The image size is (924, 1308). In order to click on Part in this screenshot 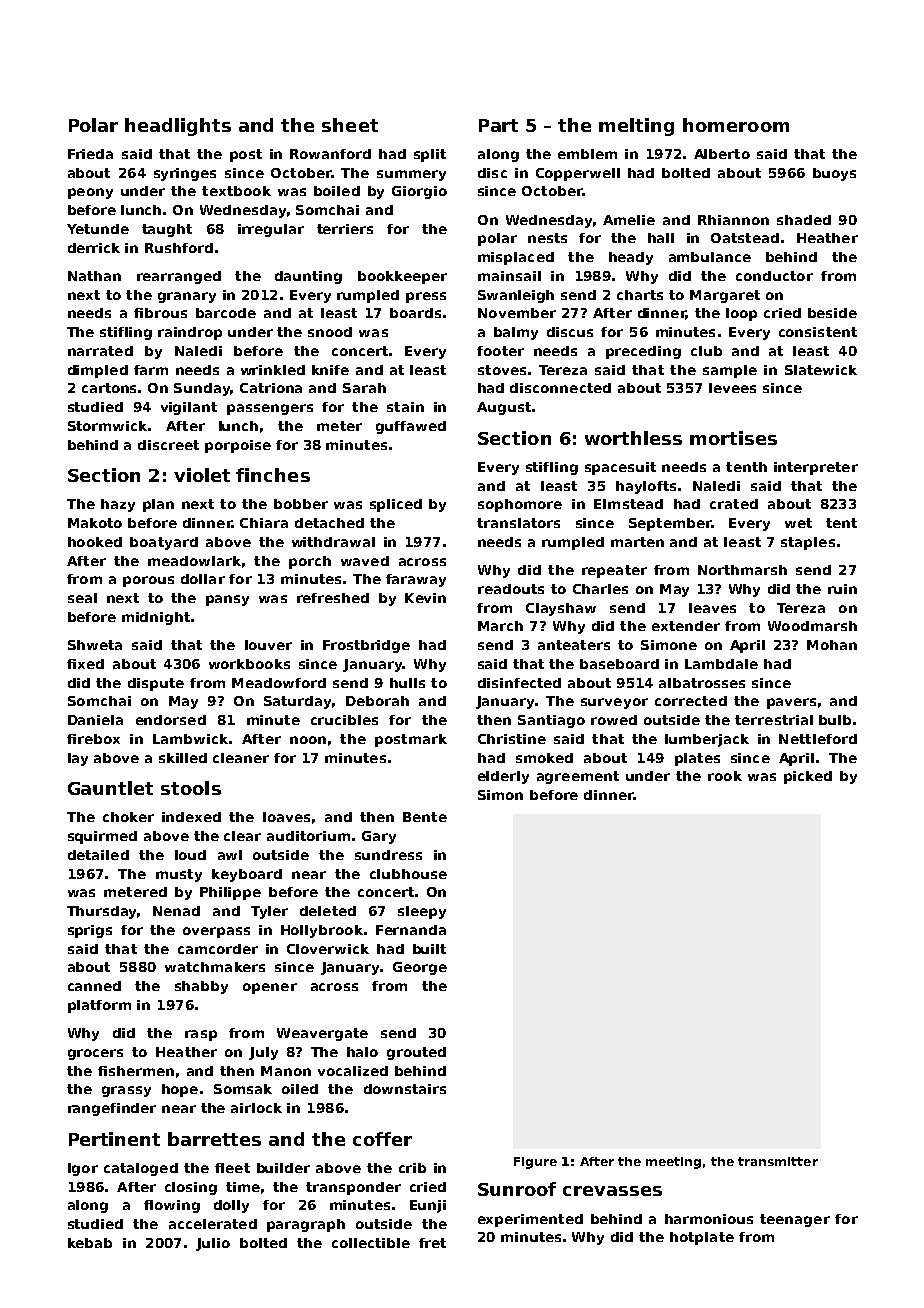, I will do `click(498, 125)`.
